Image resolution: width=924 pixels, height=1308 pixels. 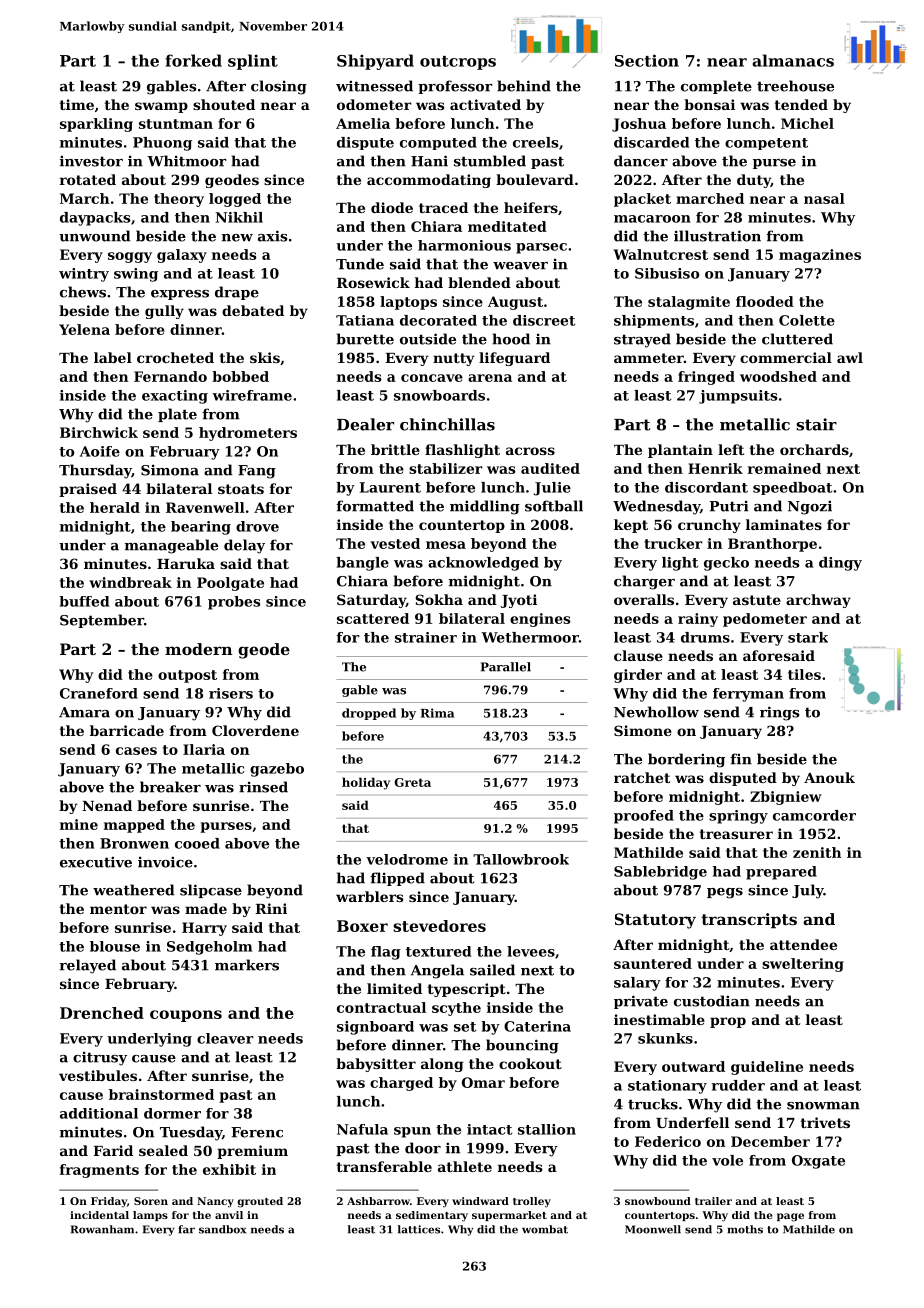 I want to click on hydrometers, so click(x=248, y=434).
